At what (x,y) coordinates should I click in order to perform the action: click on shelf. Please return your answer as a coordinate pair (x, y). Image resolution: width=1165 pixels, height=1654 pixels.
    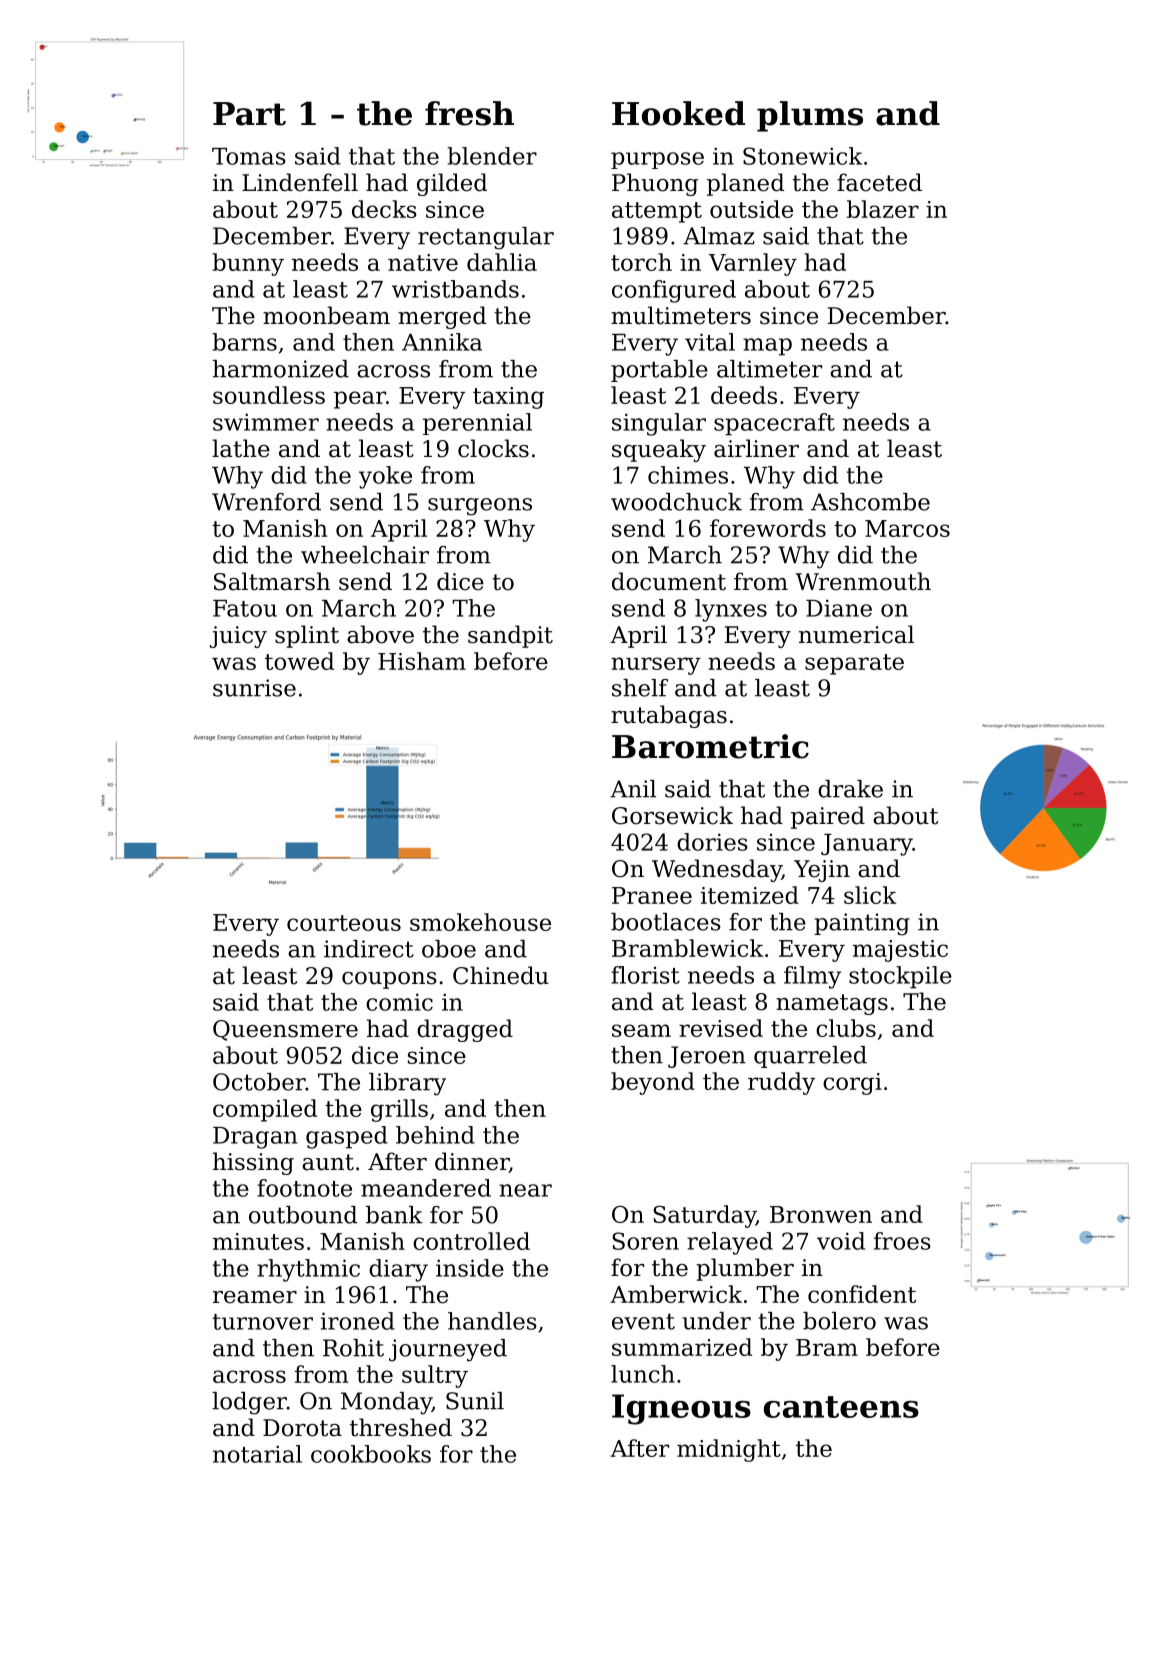
    Looking at the image, I should click on (640, 688).
